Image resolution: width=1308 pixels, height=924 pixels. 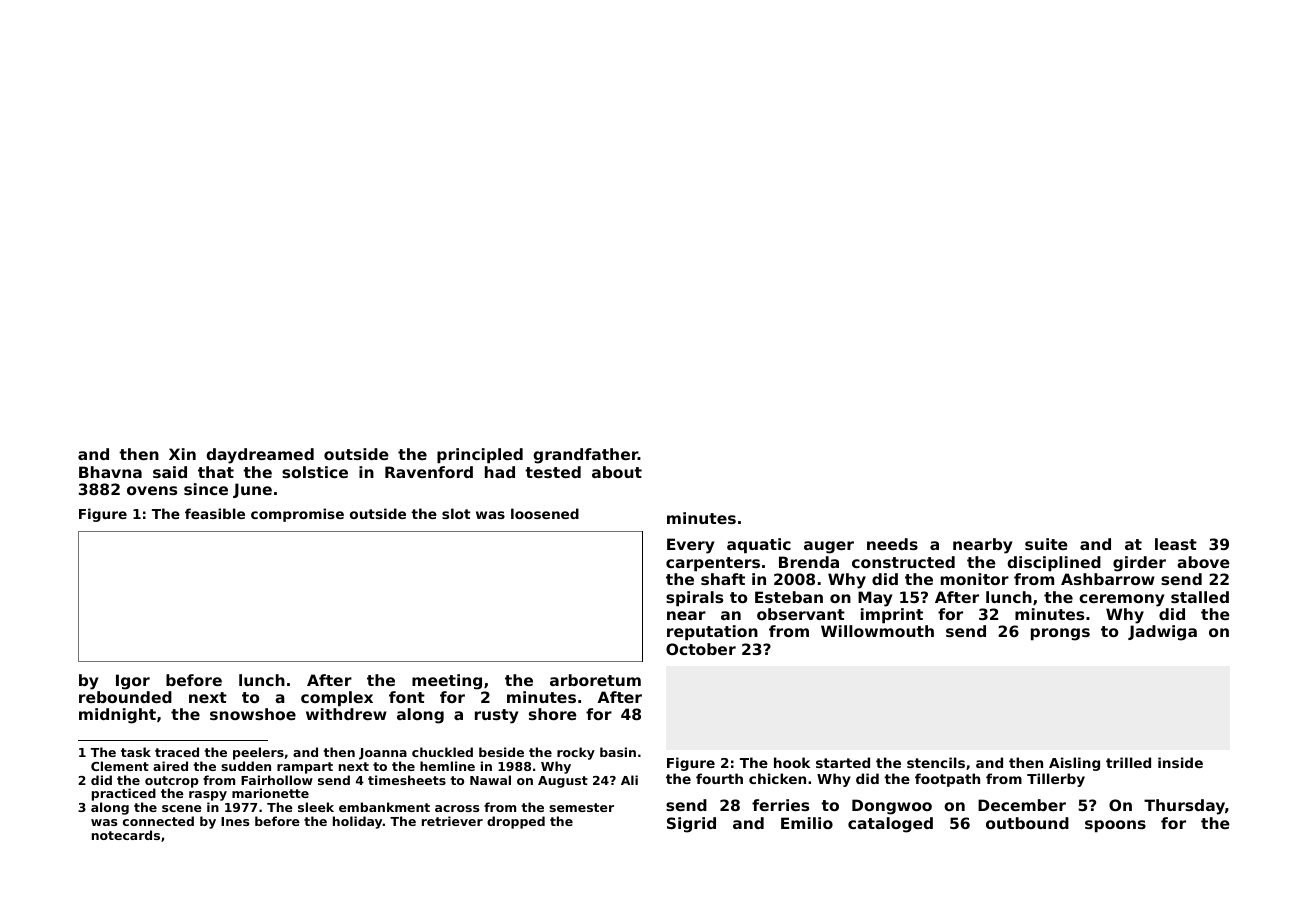 I want to click on grandfather, so click(x=585, y=456).
